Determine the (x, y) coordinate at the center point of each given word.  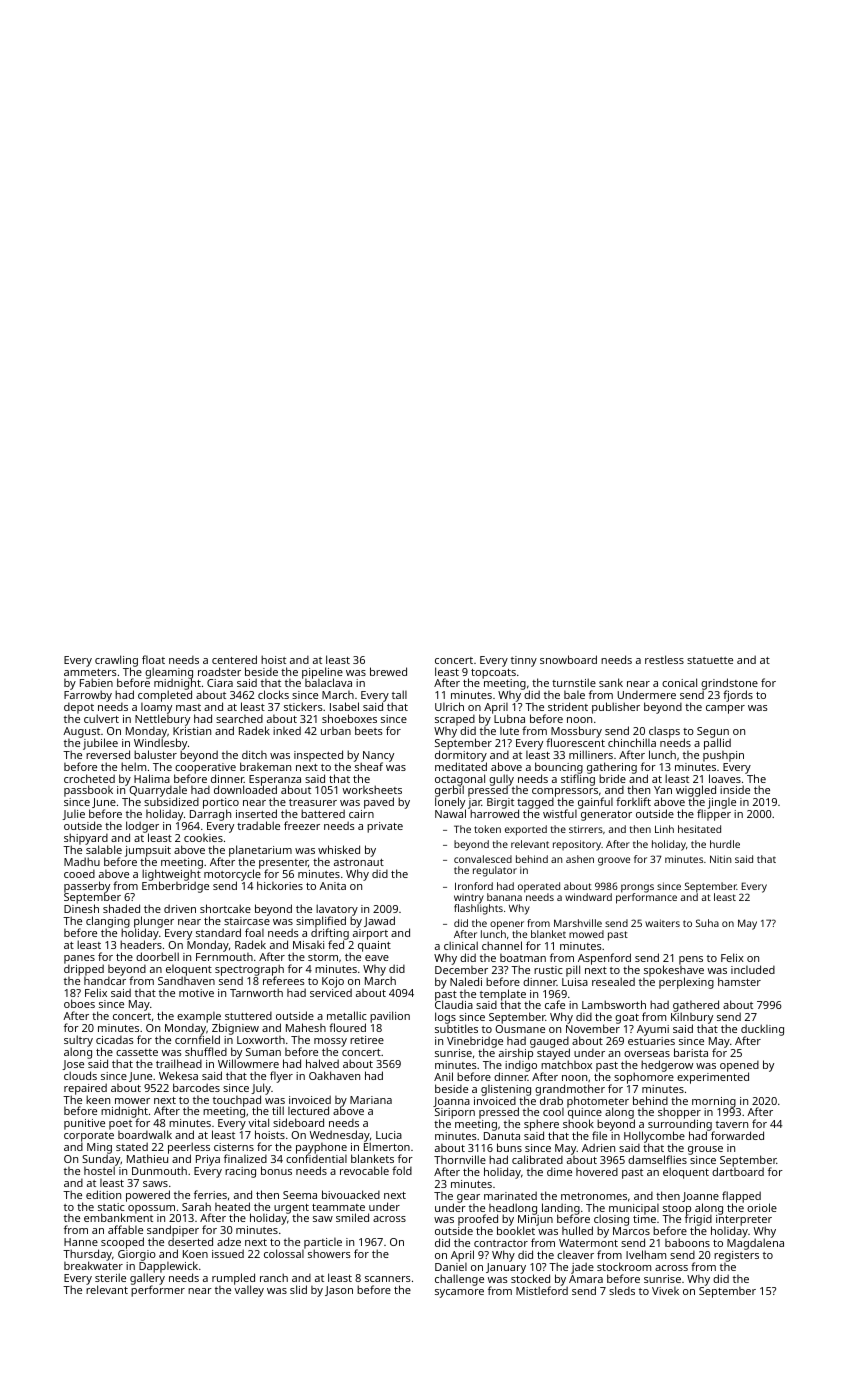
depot (79, 708)
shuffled (206, 1051)
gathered (696, 1006)
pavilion (390, 1017)
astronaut (359, 862)
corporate (89, 1137)
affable (125, 1229)
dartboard (738, 1172)
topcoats (493, 674)
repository (577, 845)
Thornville (460, 1159)
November (593, 1029)
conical (679, 682)
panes (79, 959)
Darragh (210, 815)
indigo (521, 1066)
